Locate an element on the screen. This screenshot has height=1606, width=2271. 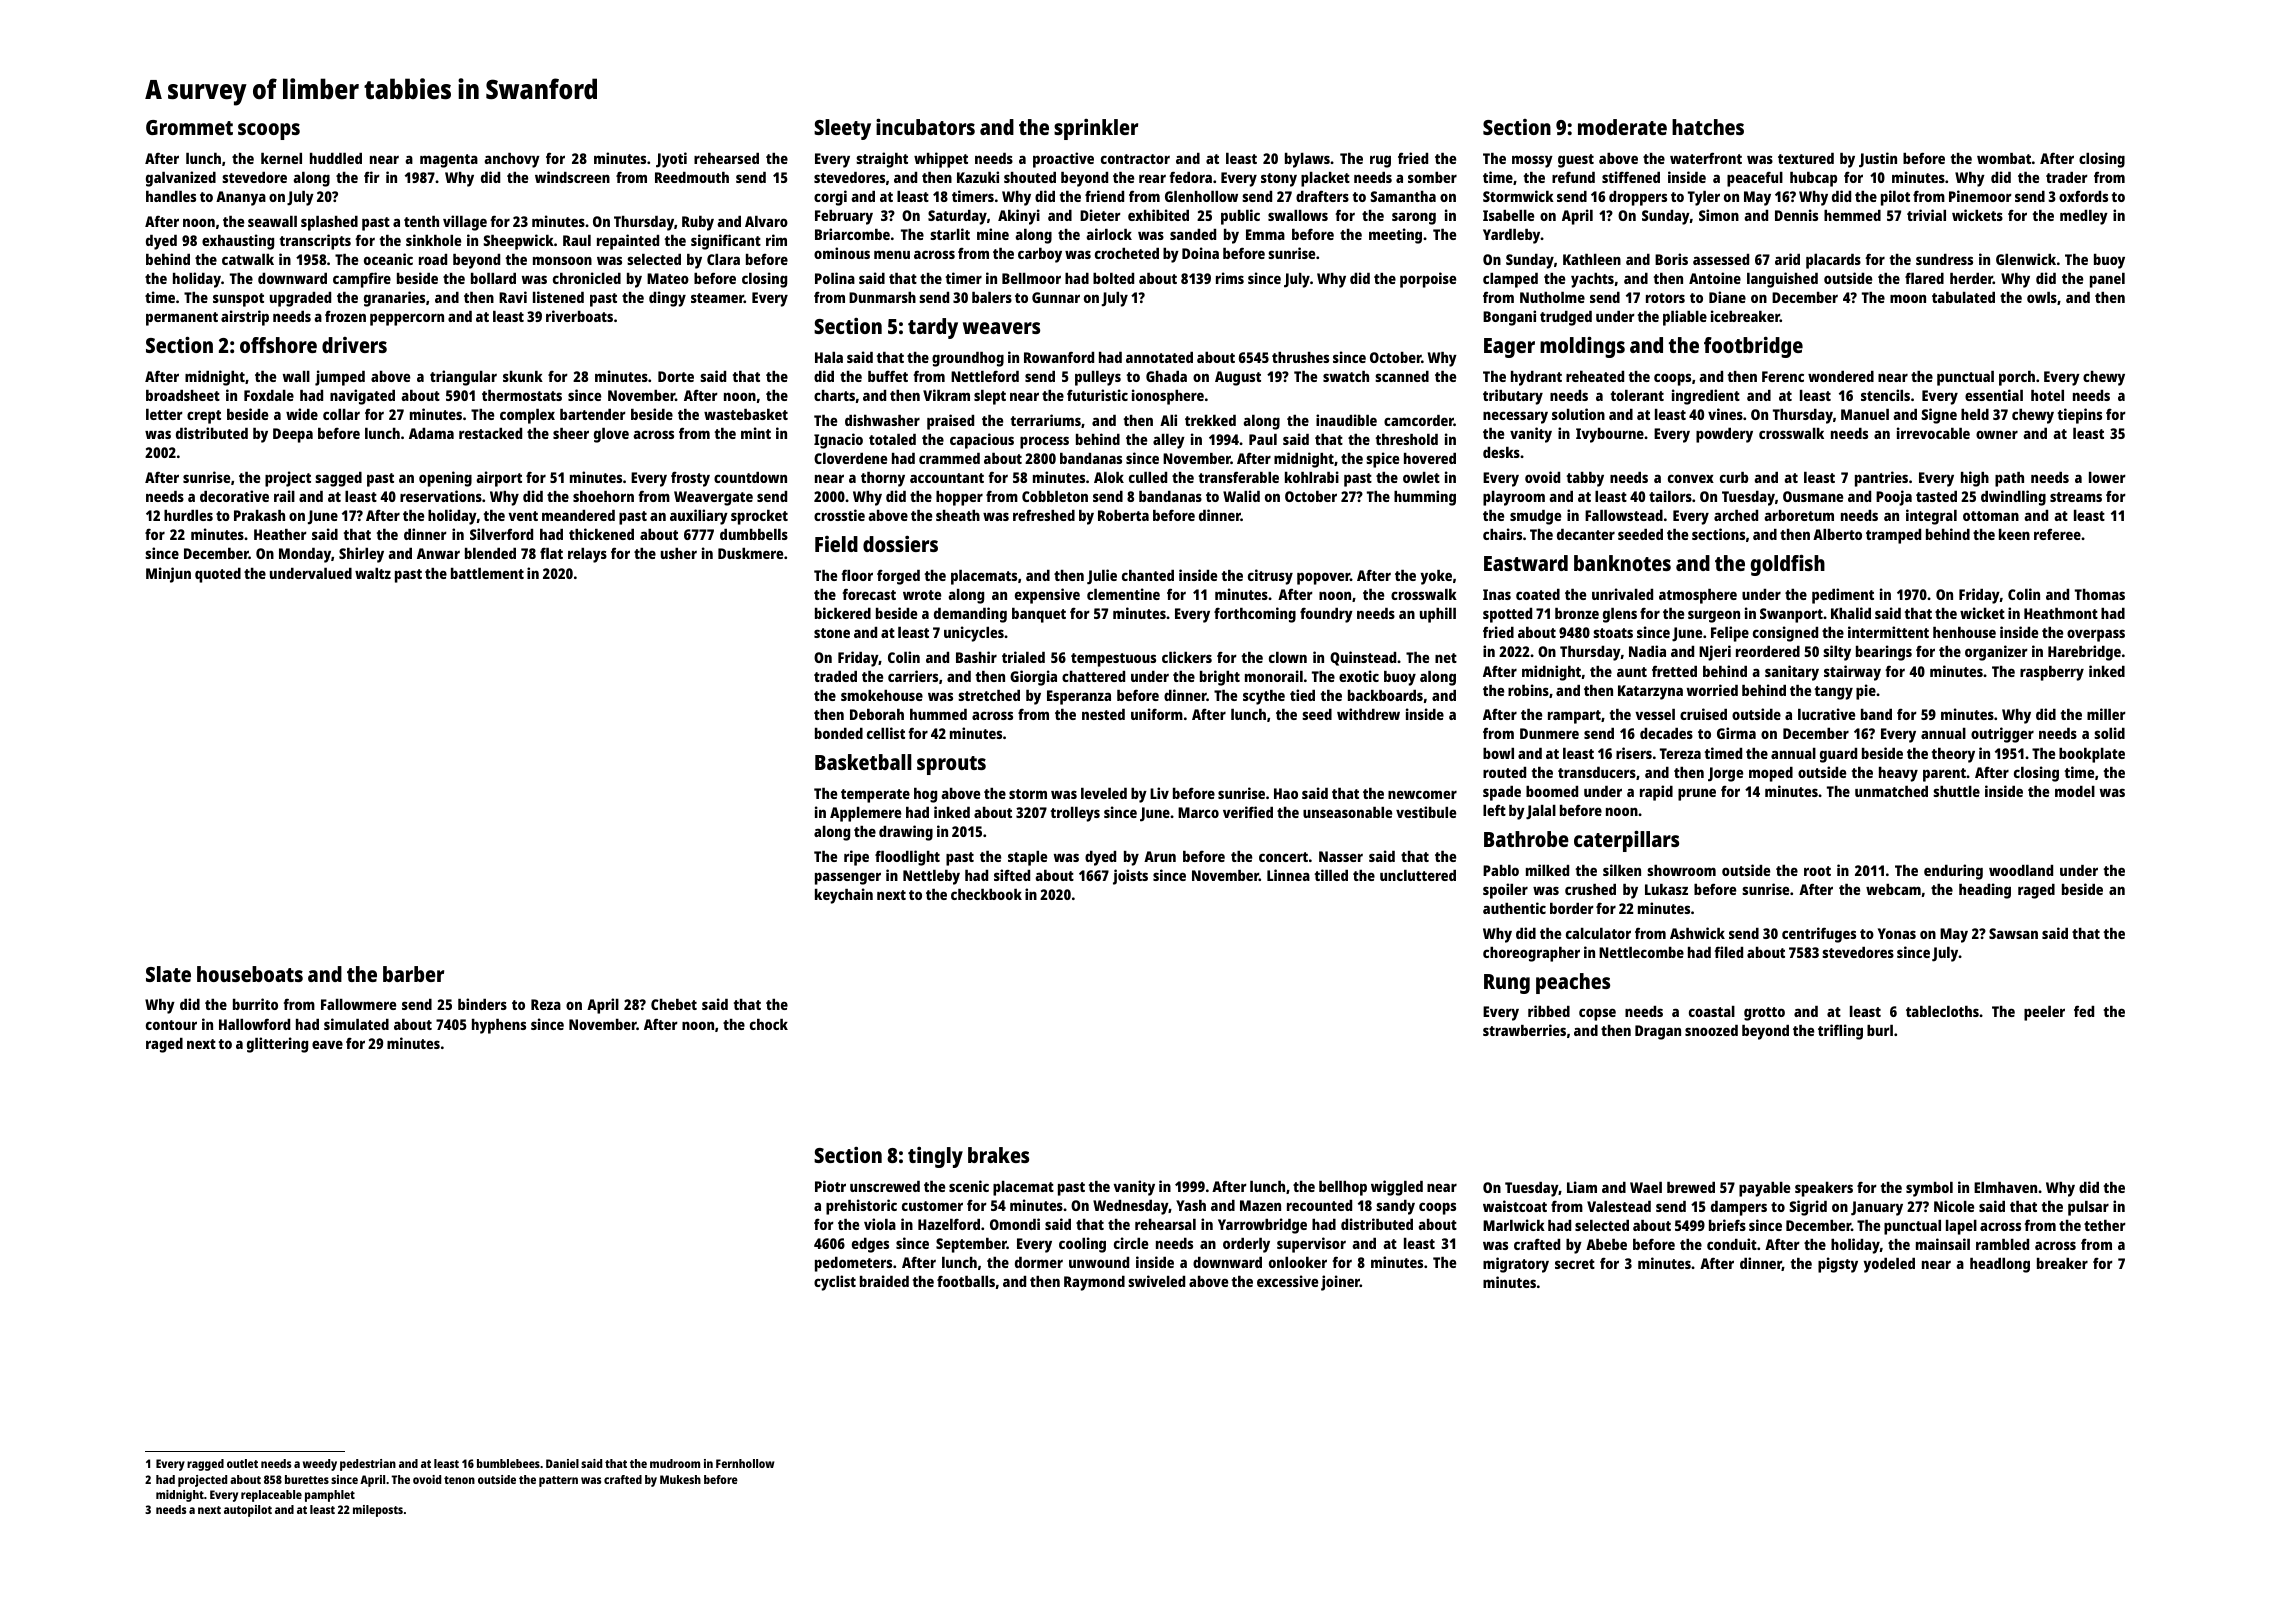
yodeled is located at coordinates (1889, 1265).
